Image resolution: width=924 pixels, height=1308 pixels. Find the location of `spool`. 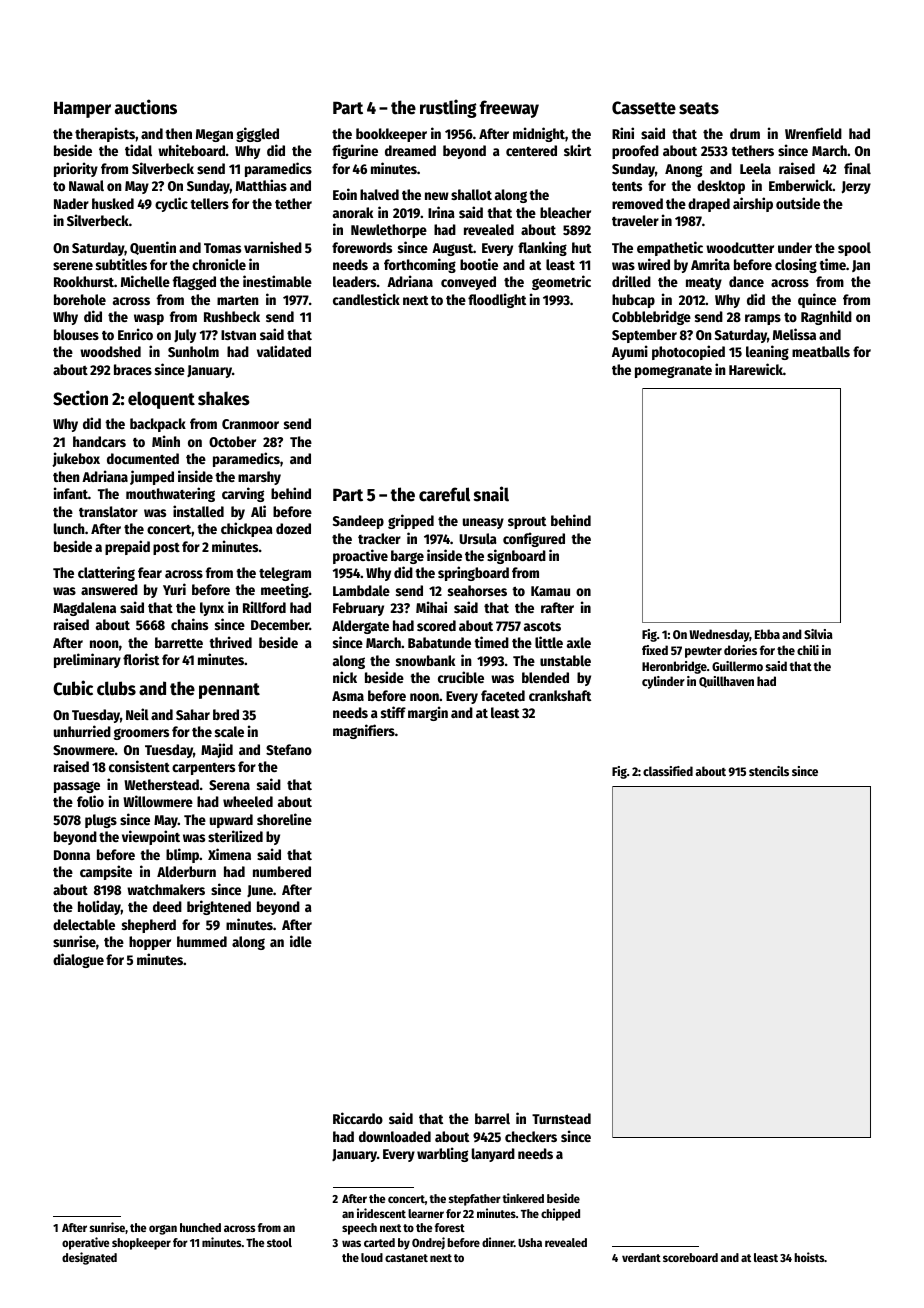

spool is located at coordinates (854, 249).
